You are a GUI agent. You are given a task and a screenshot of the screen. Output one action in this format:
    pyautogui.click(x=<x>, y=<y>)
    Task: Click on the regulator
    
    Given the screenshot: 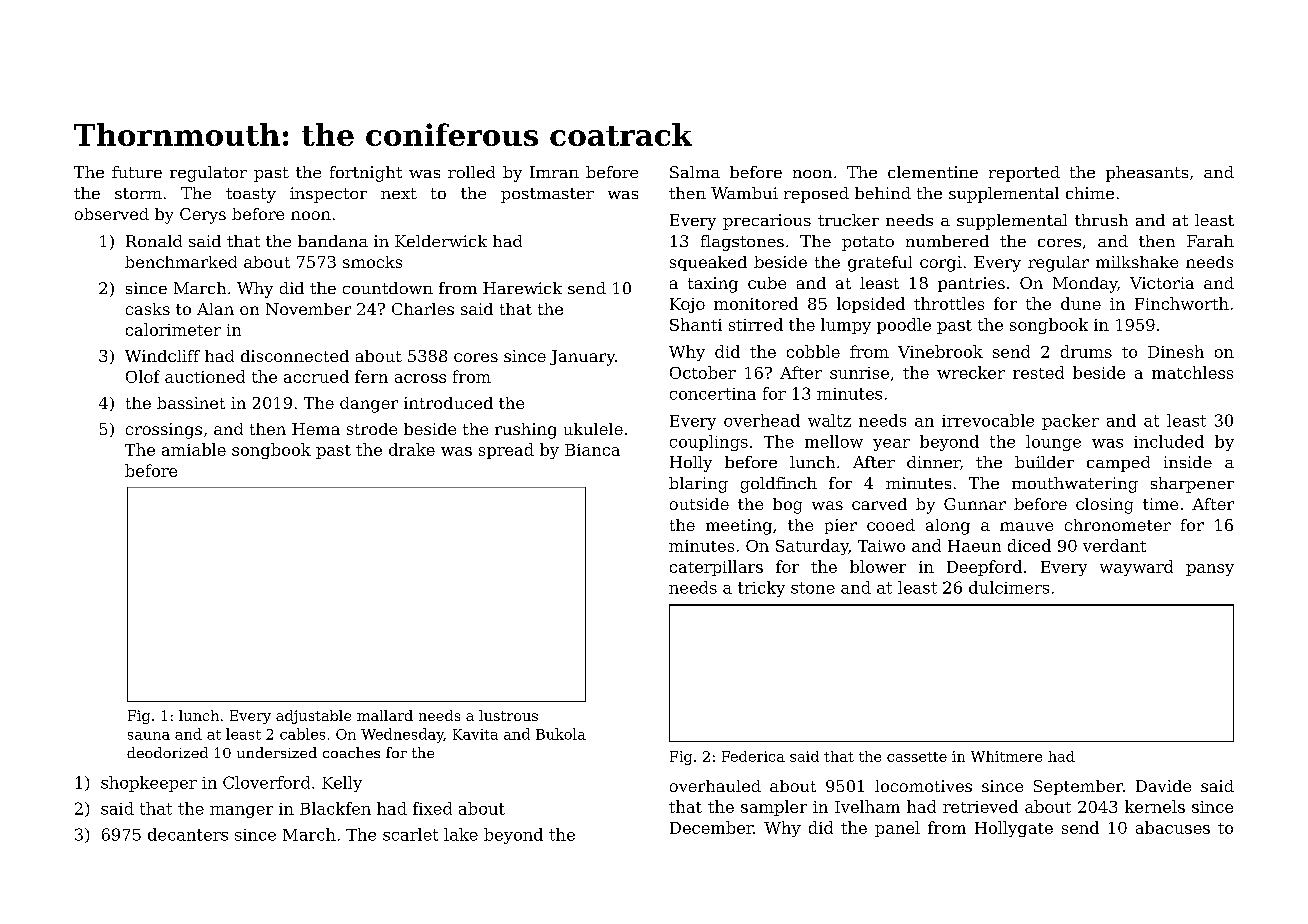 What is the action you would take?
    pyautogui.click(x=208, y=174)
